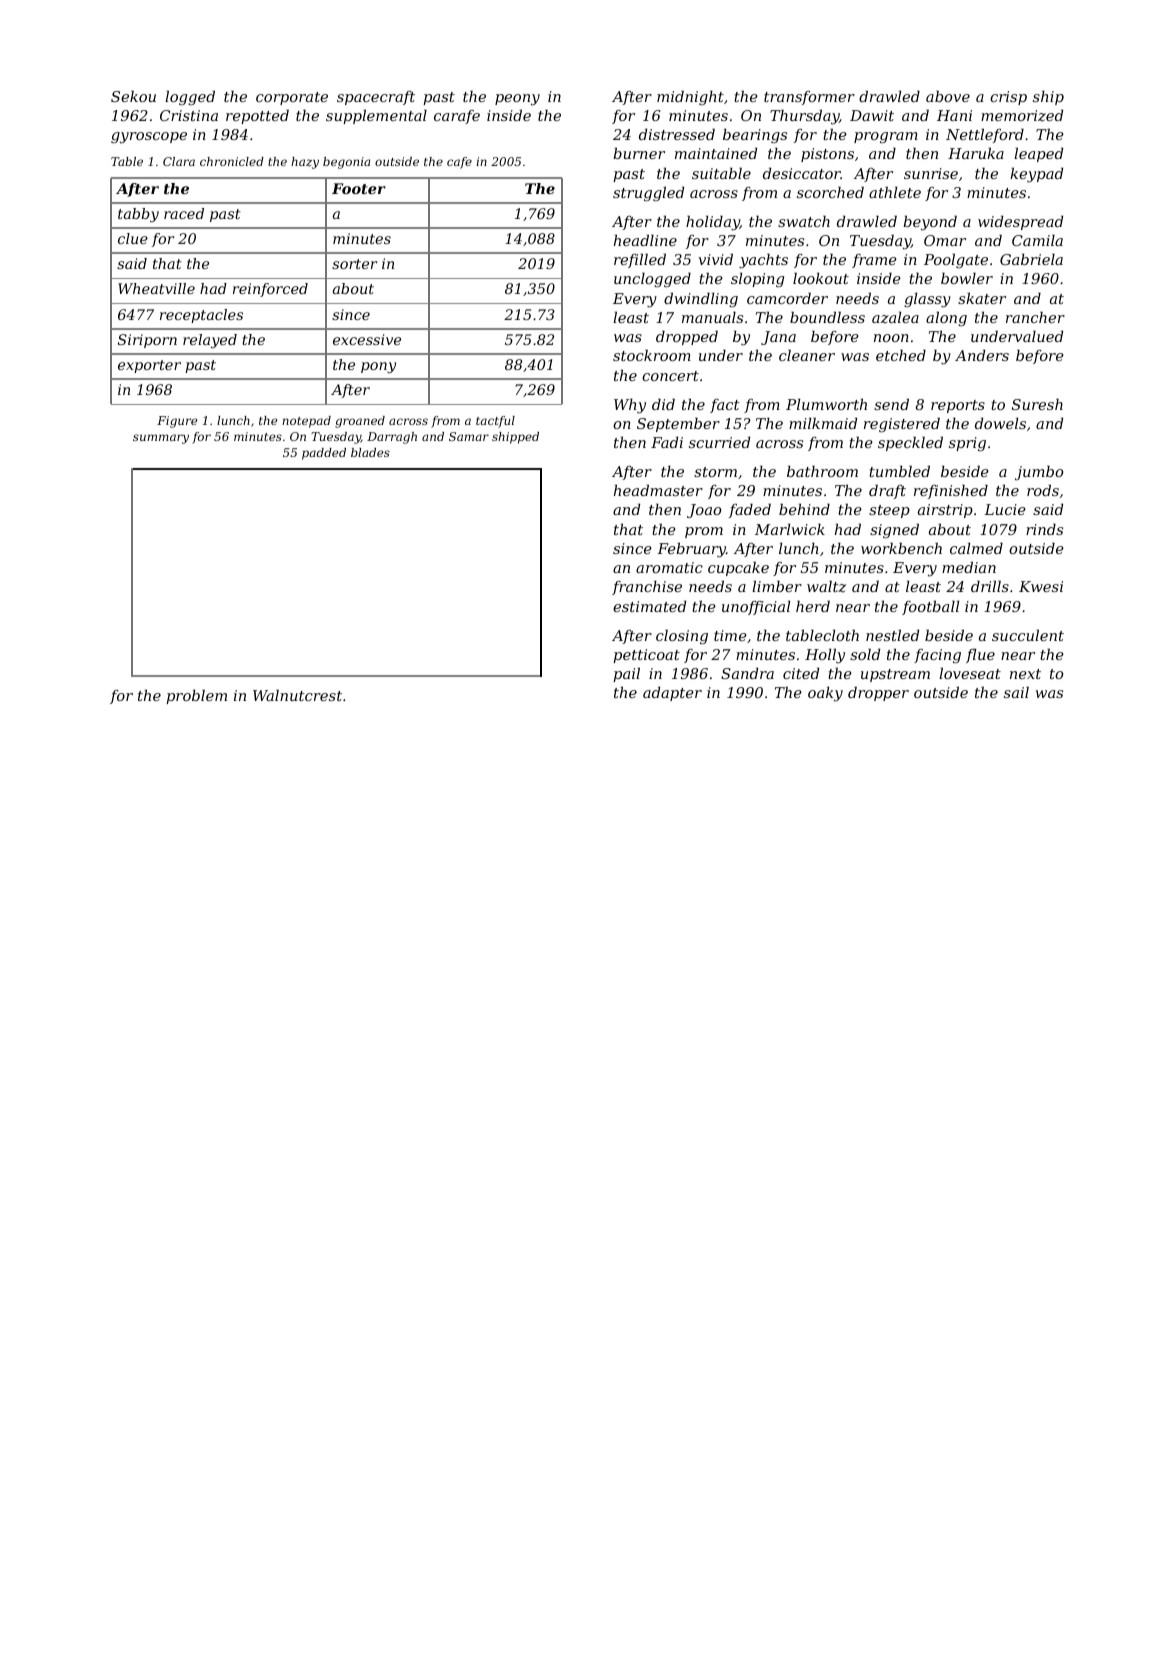 The width and height of the screenshot is (1175, 1662). I want to click on Wheatville, so click(156, 288).
